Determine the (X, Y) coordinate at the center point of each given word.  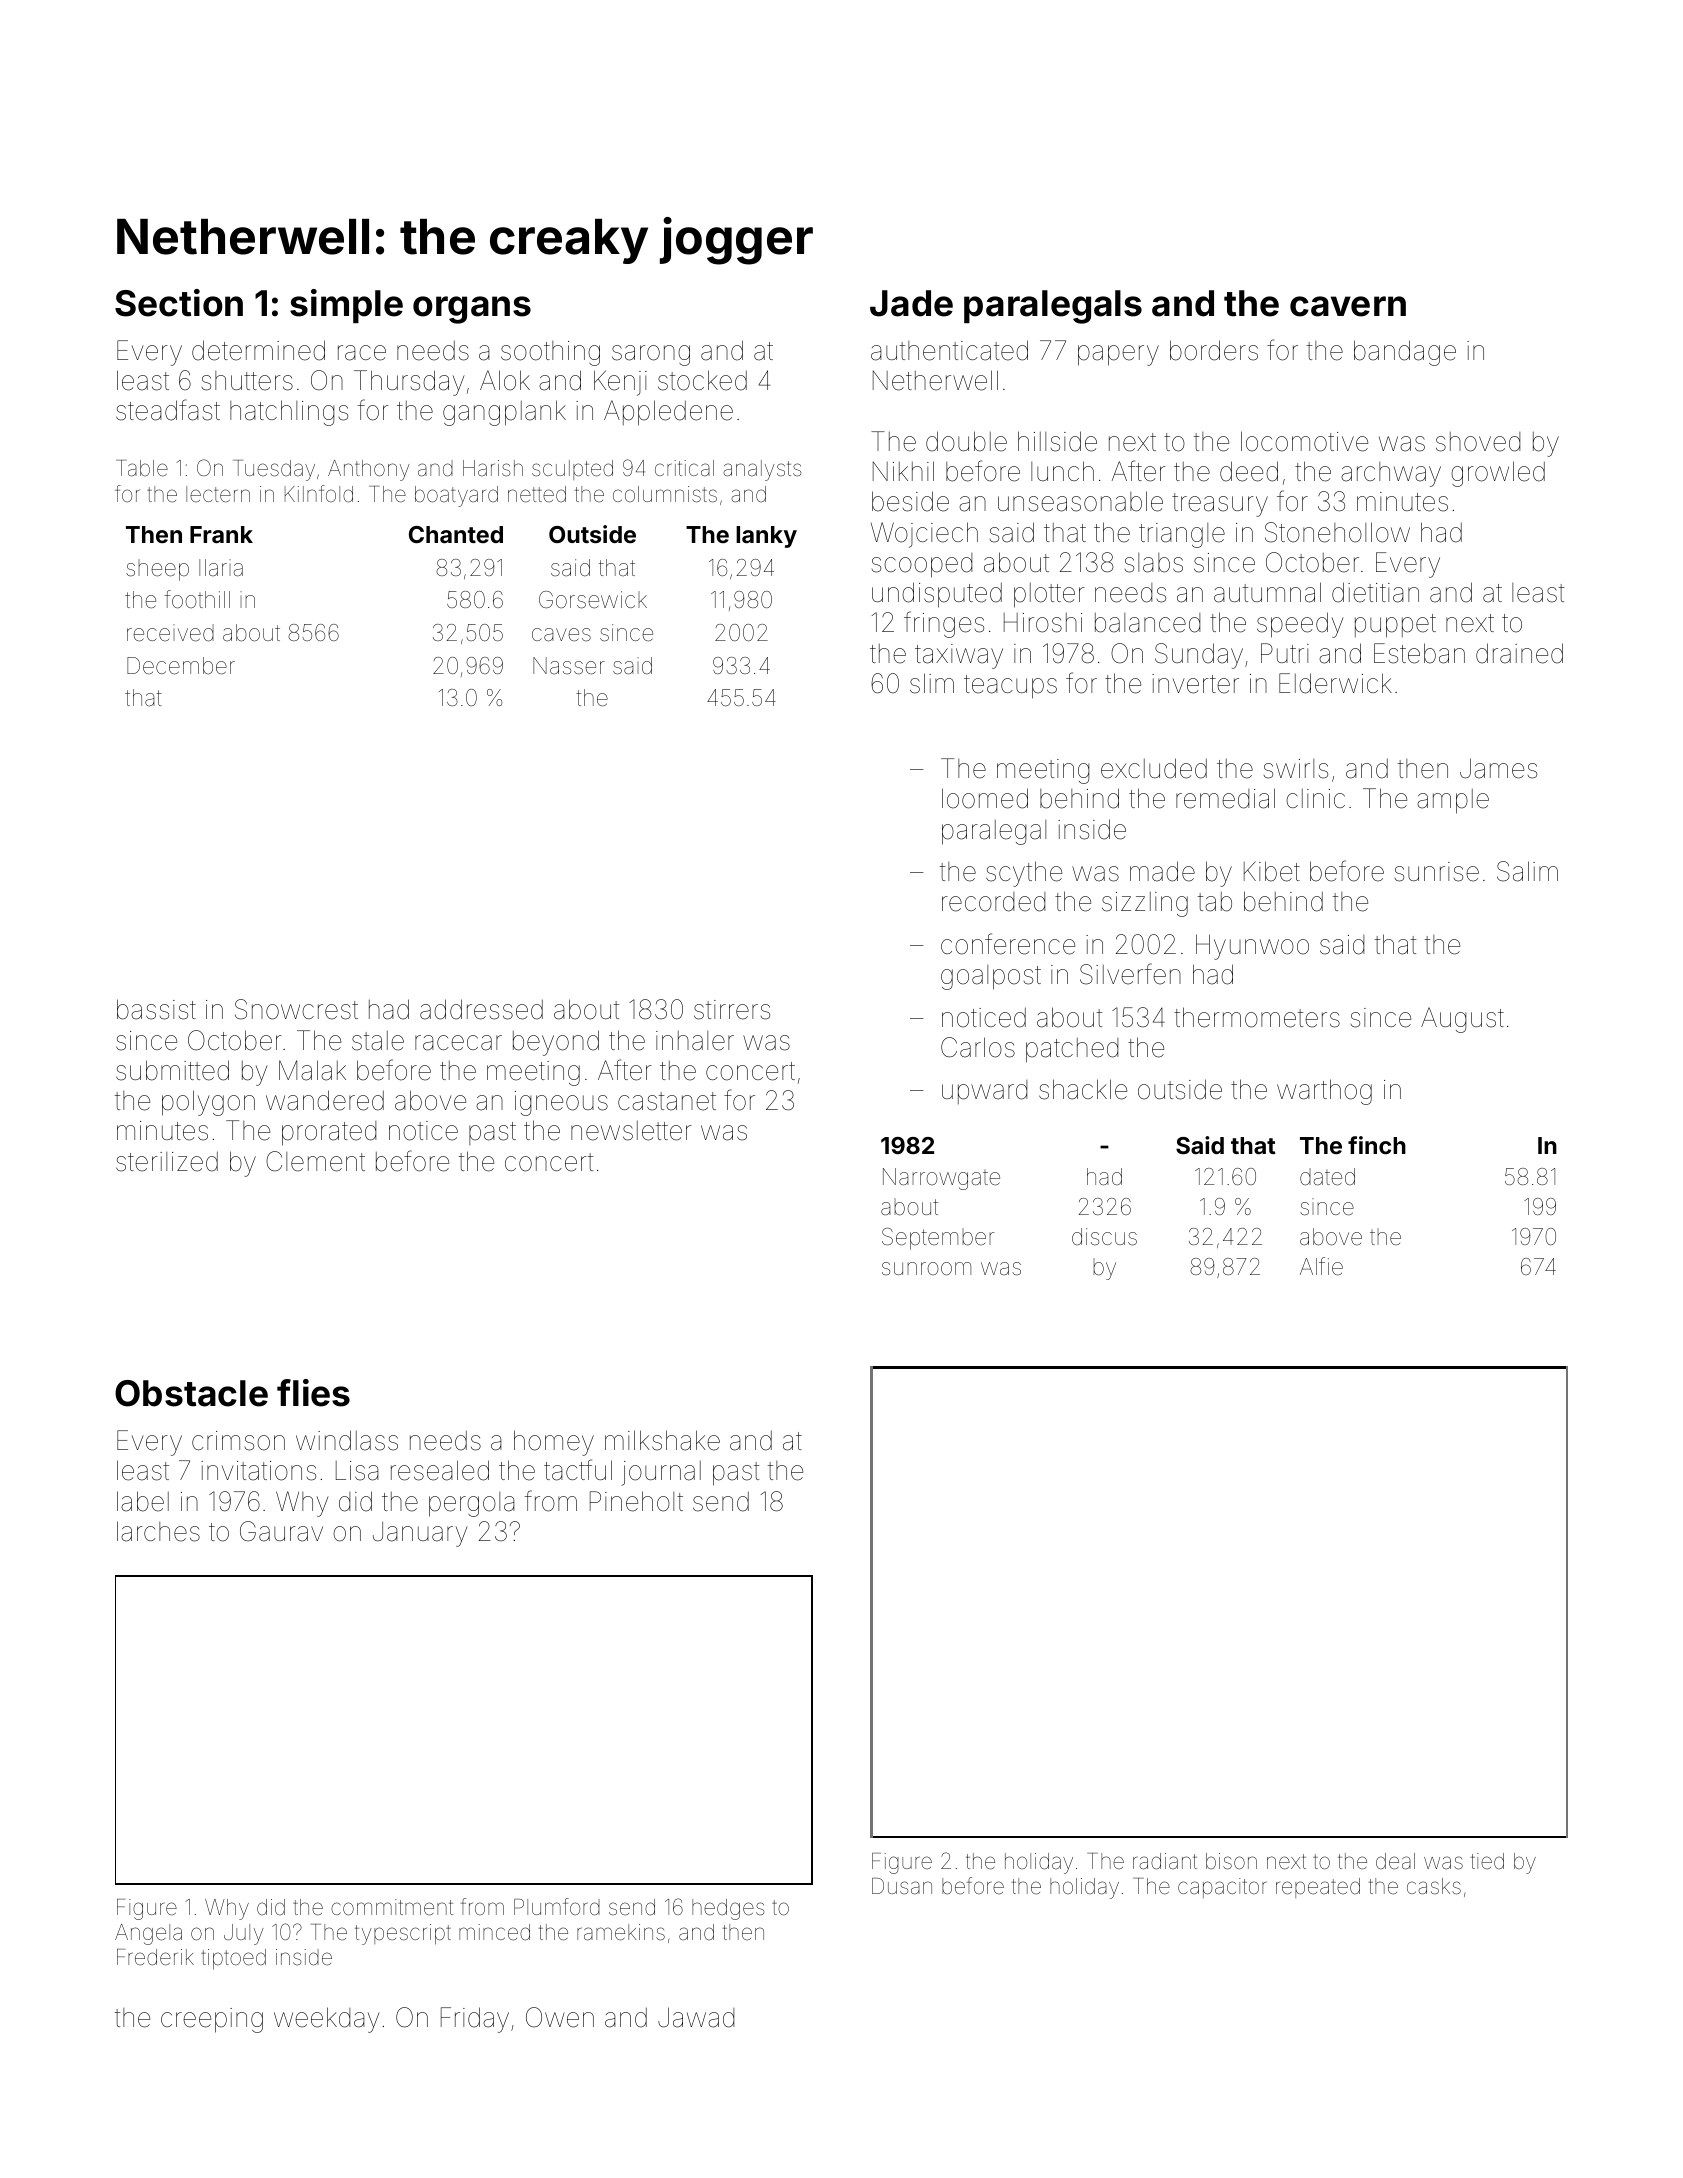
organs (472, 310)
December (181, 666)
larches (158, 1531)
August (1462, 1020)
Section (179, 303)
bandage (1405, 353)
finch (1377, 1145)
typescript (403, 1934)
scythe (1024, 874)
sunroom (926, 1268)
